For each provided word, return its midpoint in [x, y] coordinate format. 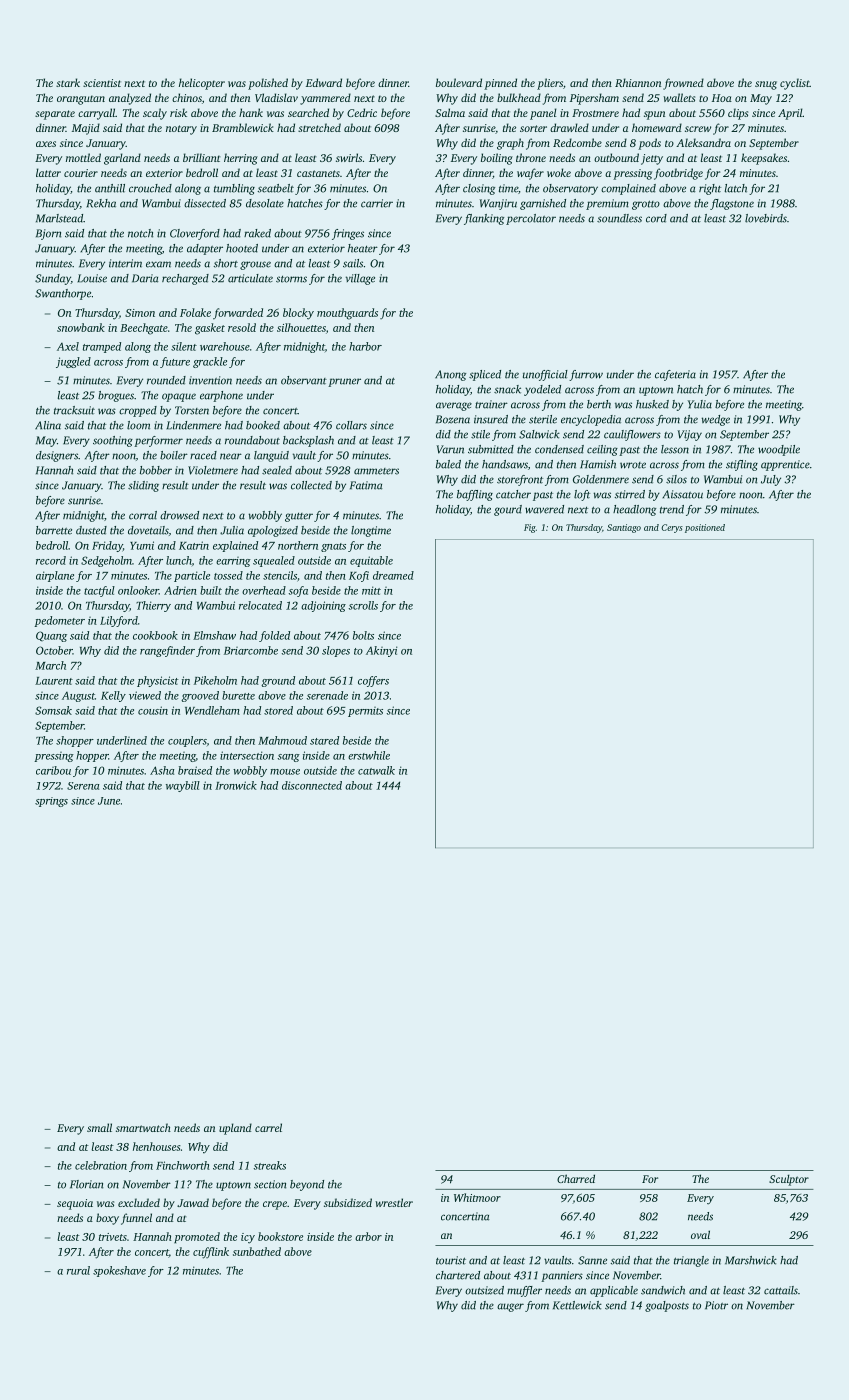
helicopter [202, 84]
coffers [373, 681]
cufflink [211, 1253]
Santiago [624, 528]
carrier [377, 203]
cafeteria [675, 375]
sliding [143, 486]
